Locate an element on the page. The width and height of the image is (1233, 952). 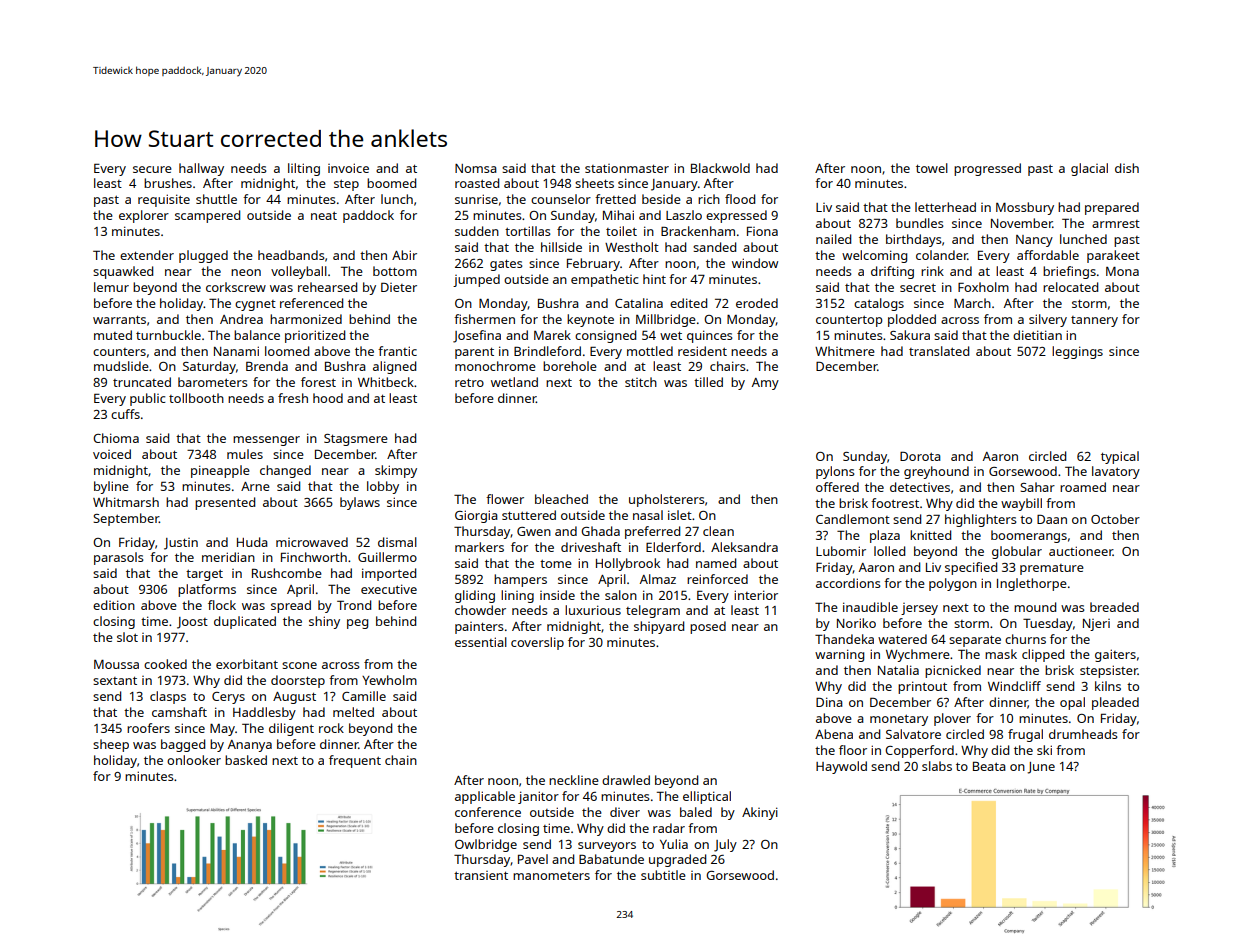
dish is located at coordinates (1127, 168).
